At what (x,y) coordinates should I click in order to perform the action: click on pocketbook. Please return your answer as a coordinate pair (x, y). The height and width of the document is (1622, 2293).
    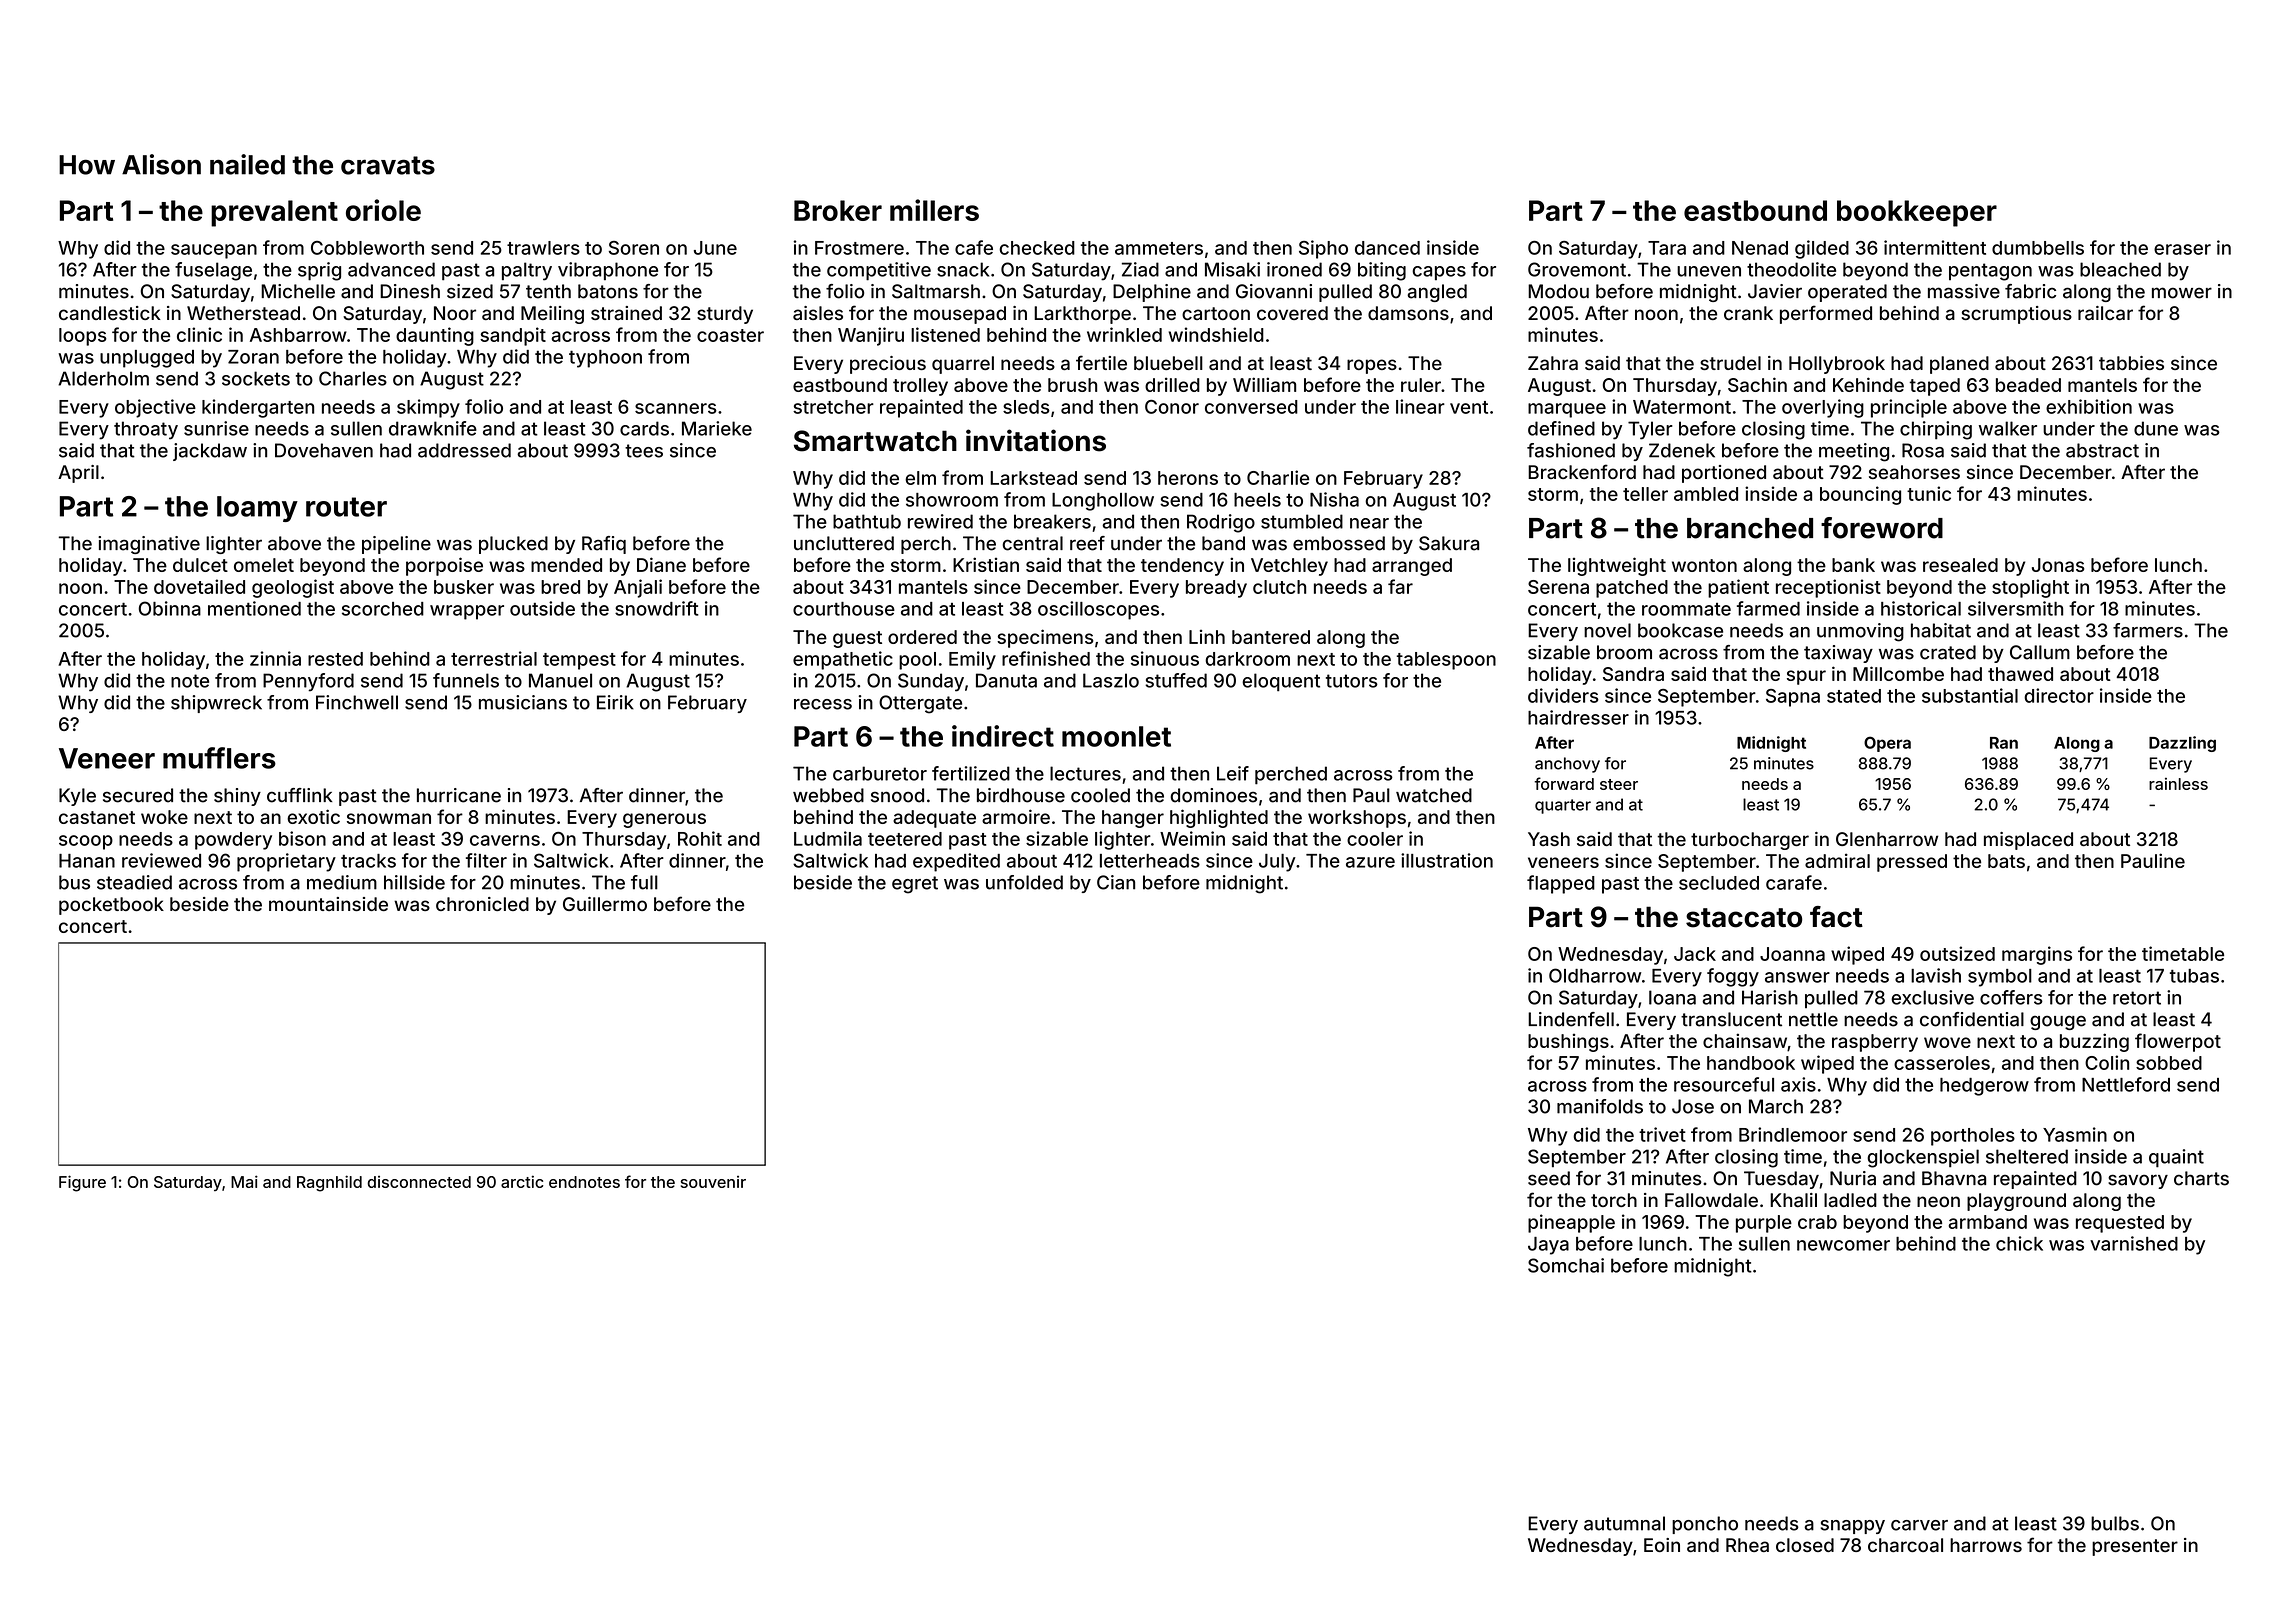
    Looking at the image, I should click on (111, 906).
